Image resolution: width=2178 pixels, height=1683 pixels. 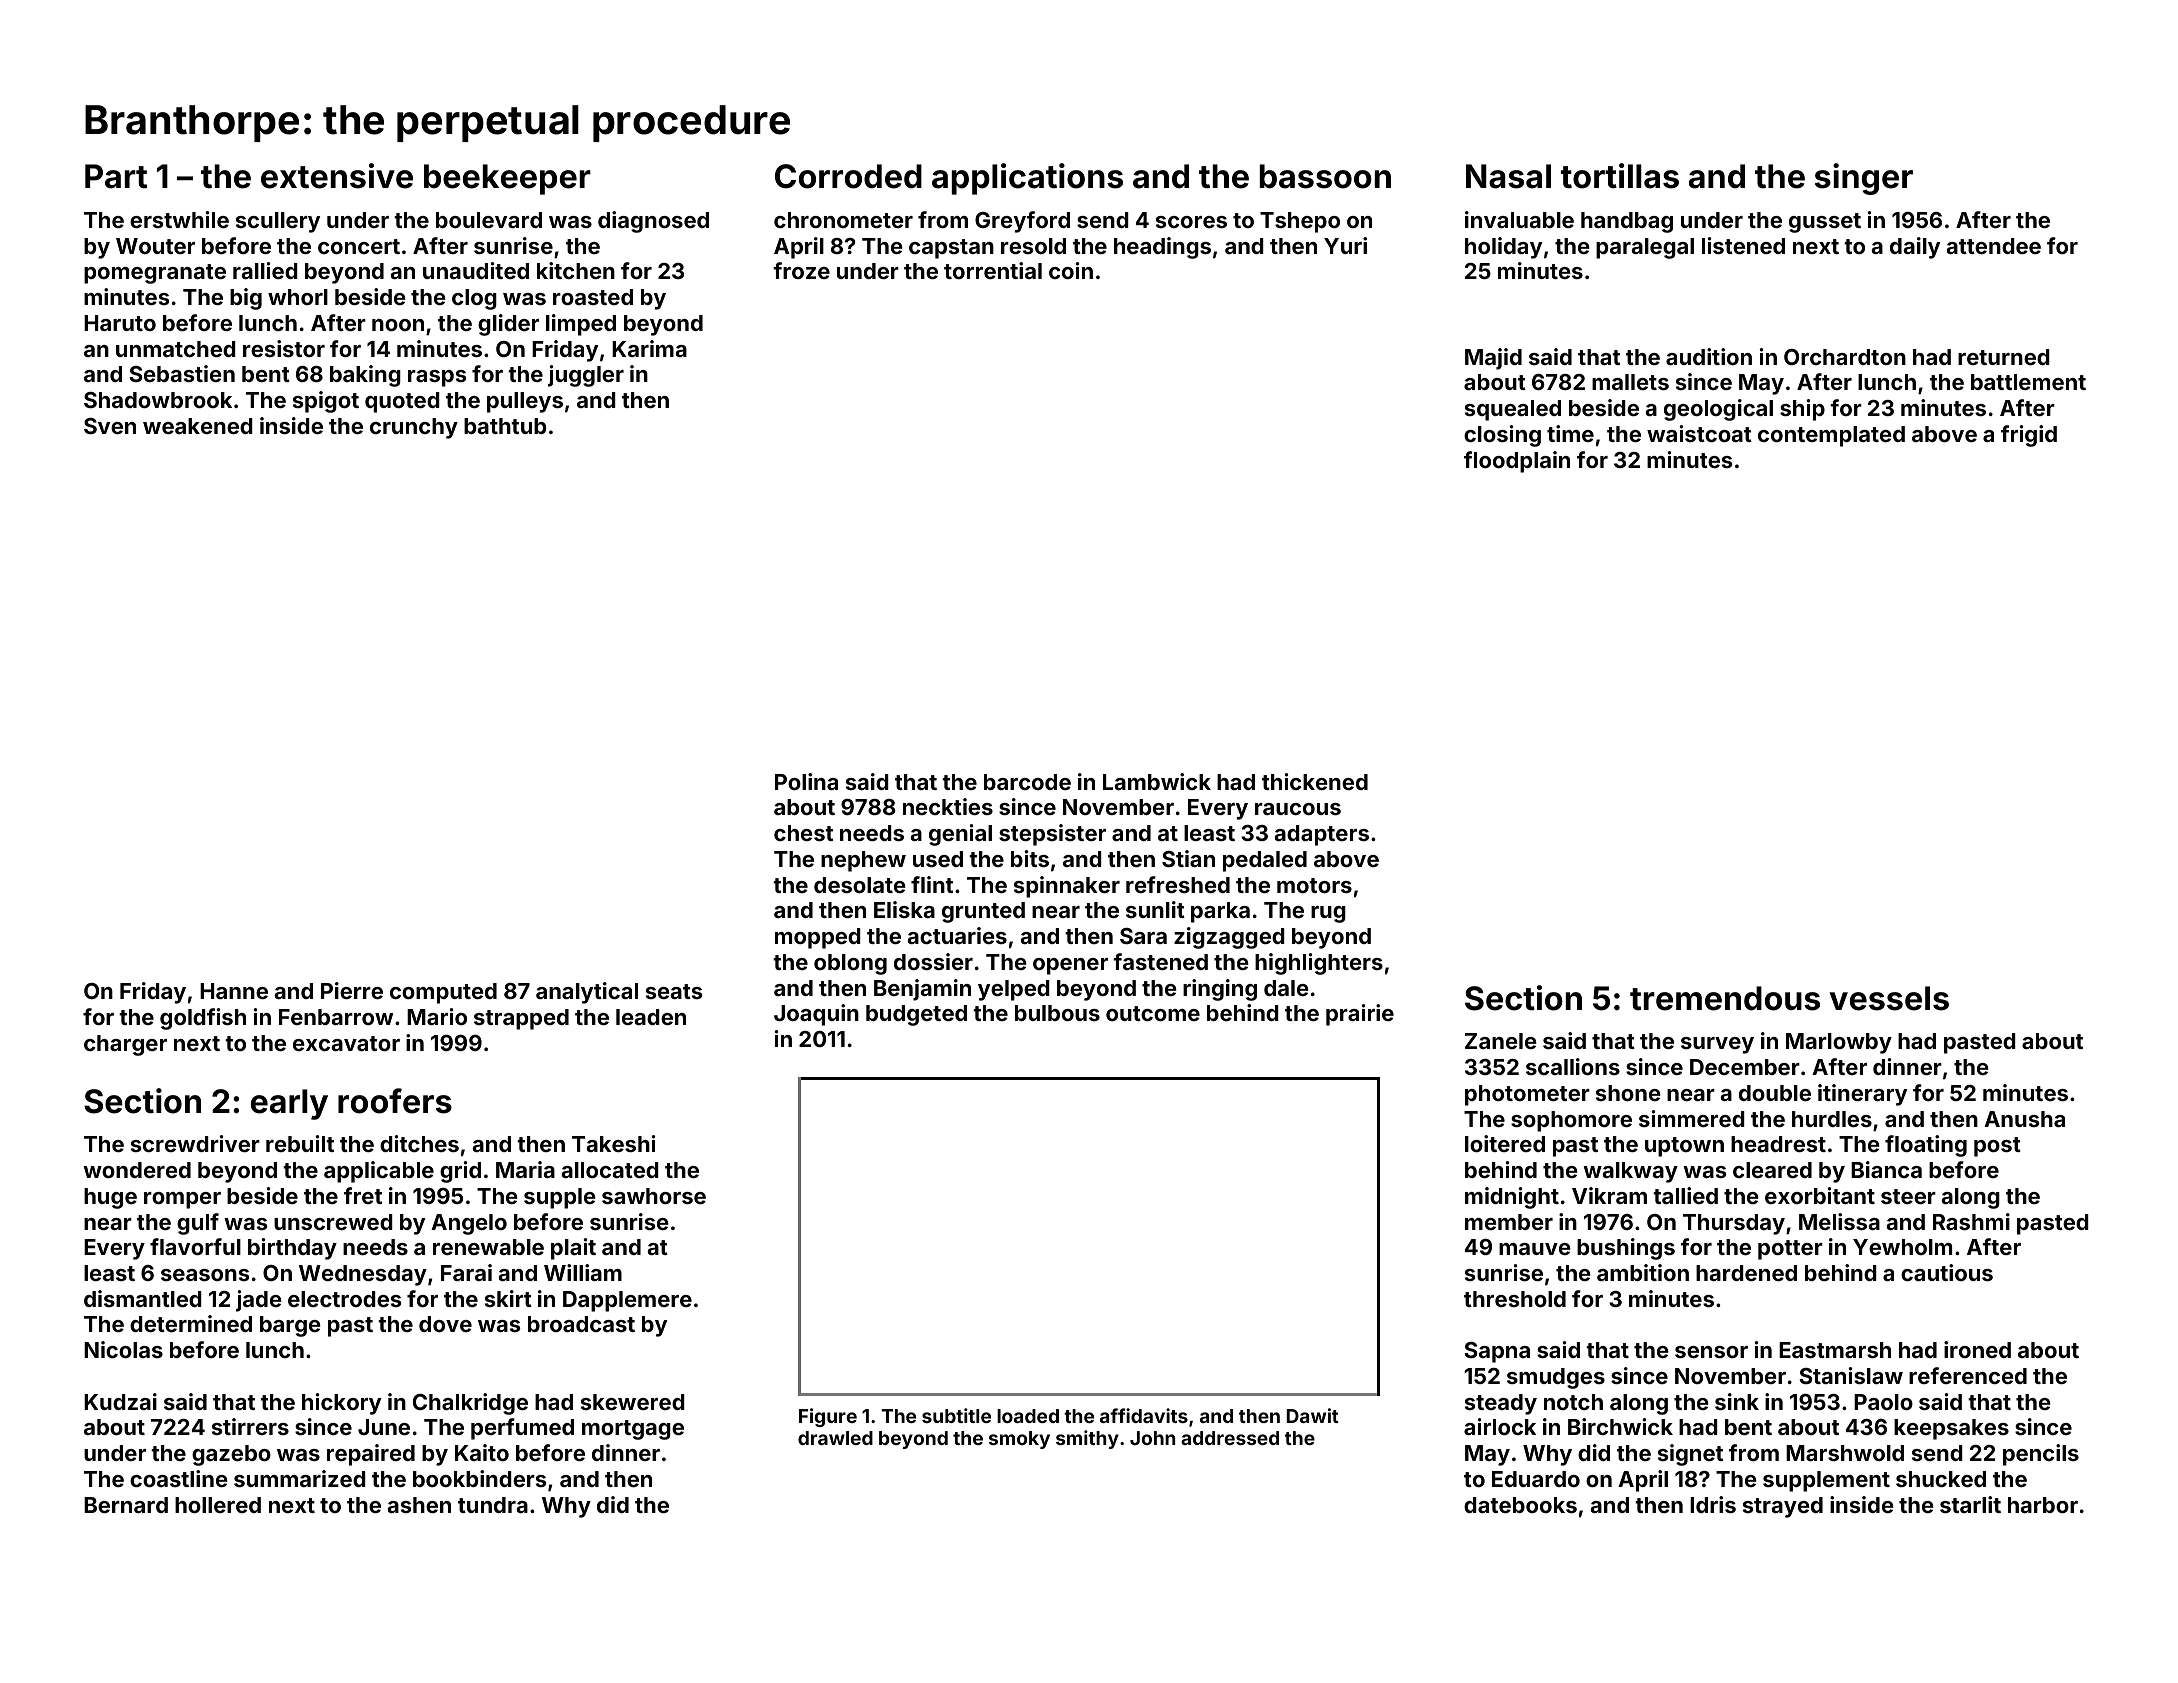 What do you see at coordinates (1144, 1415) in the screenshot?
I see `affidavits` at bounding box center [1144, 1415].
